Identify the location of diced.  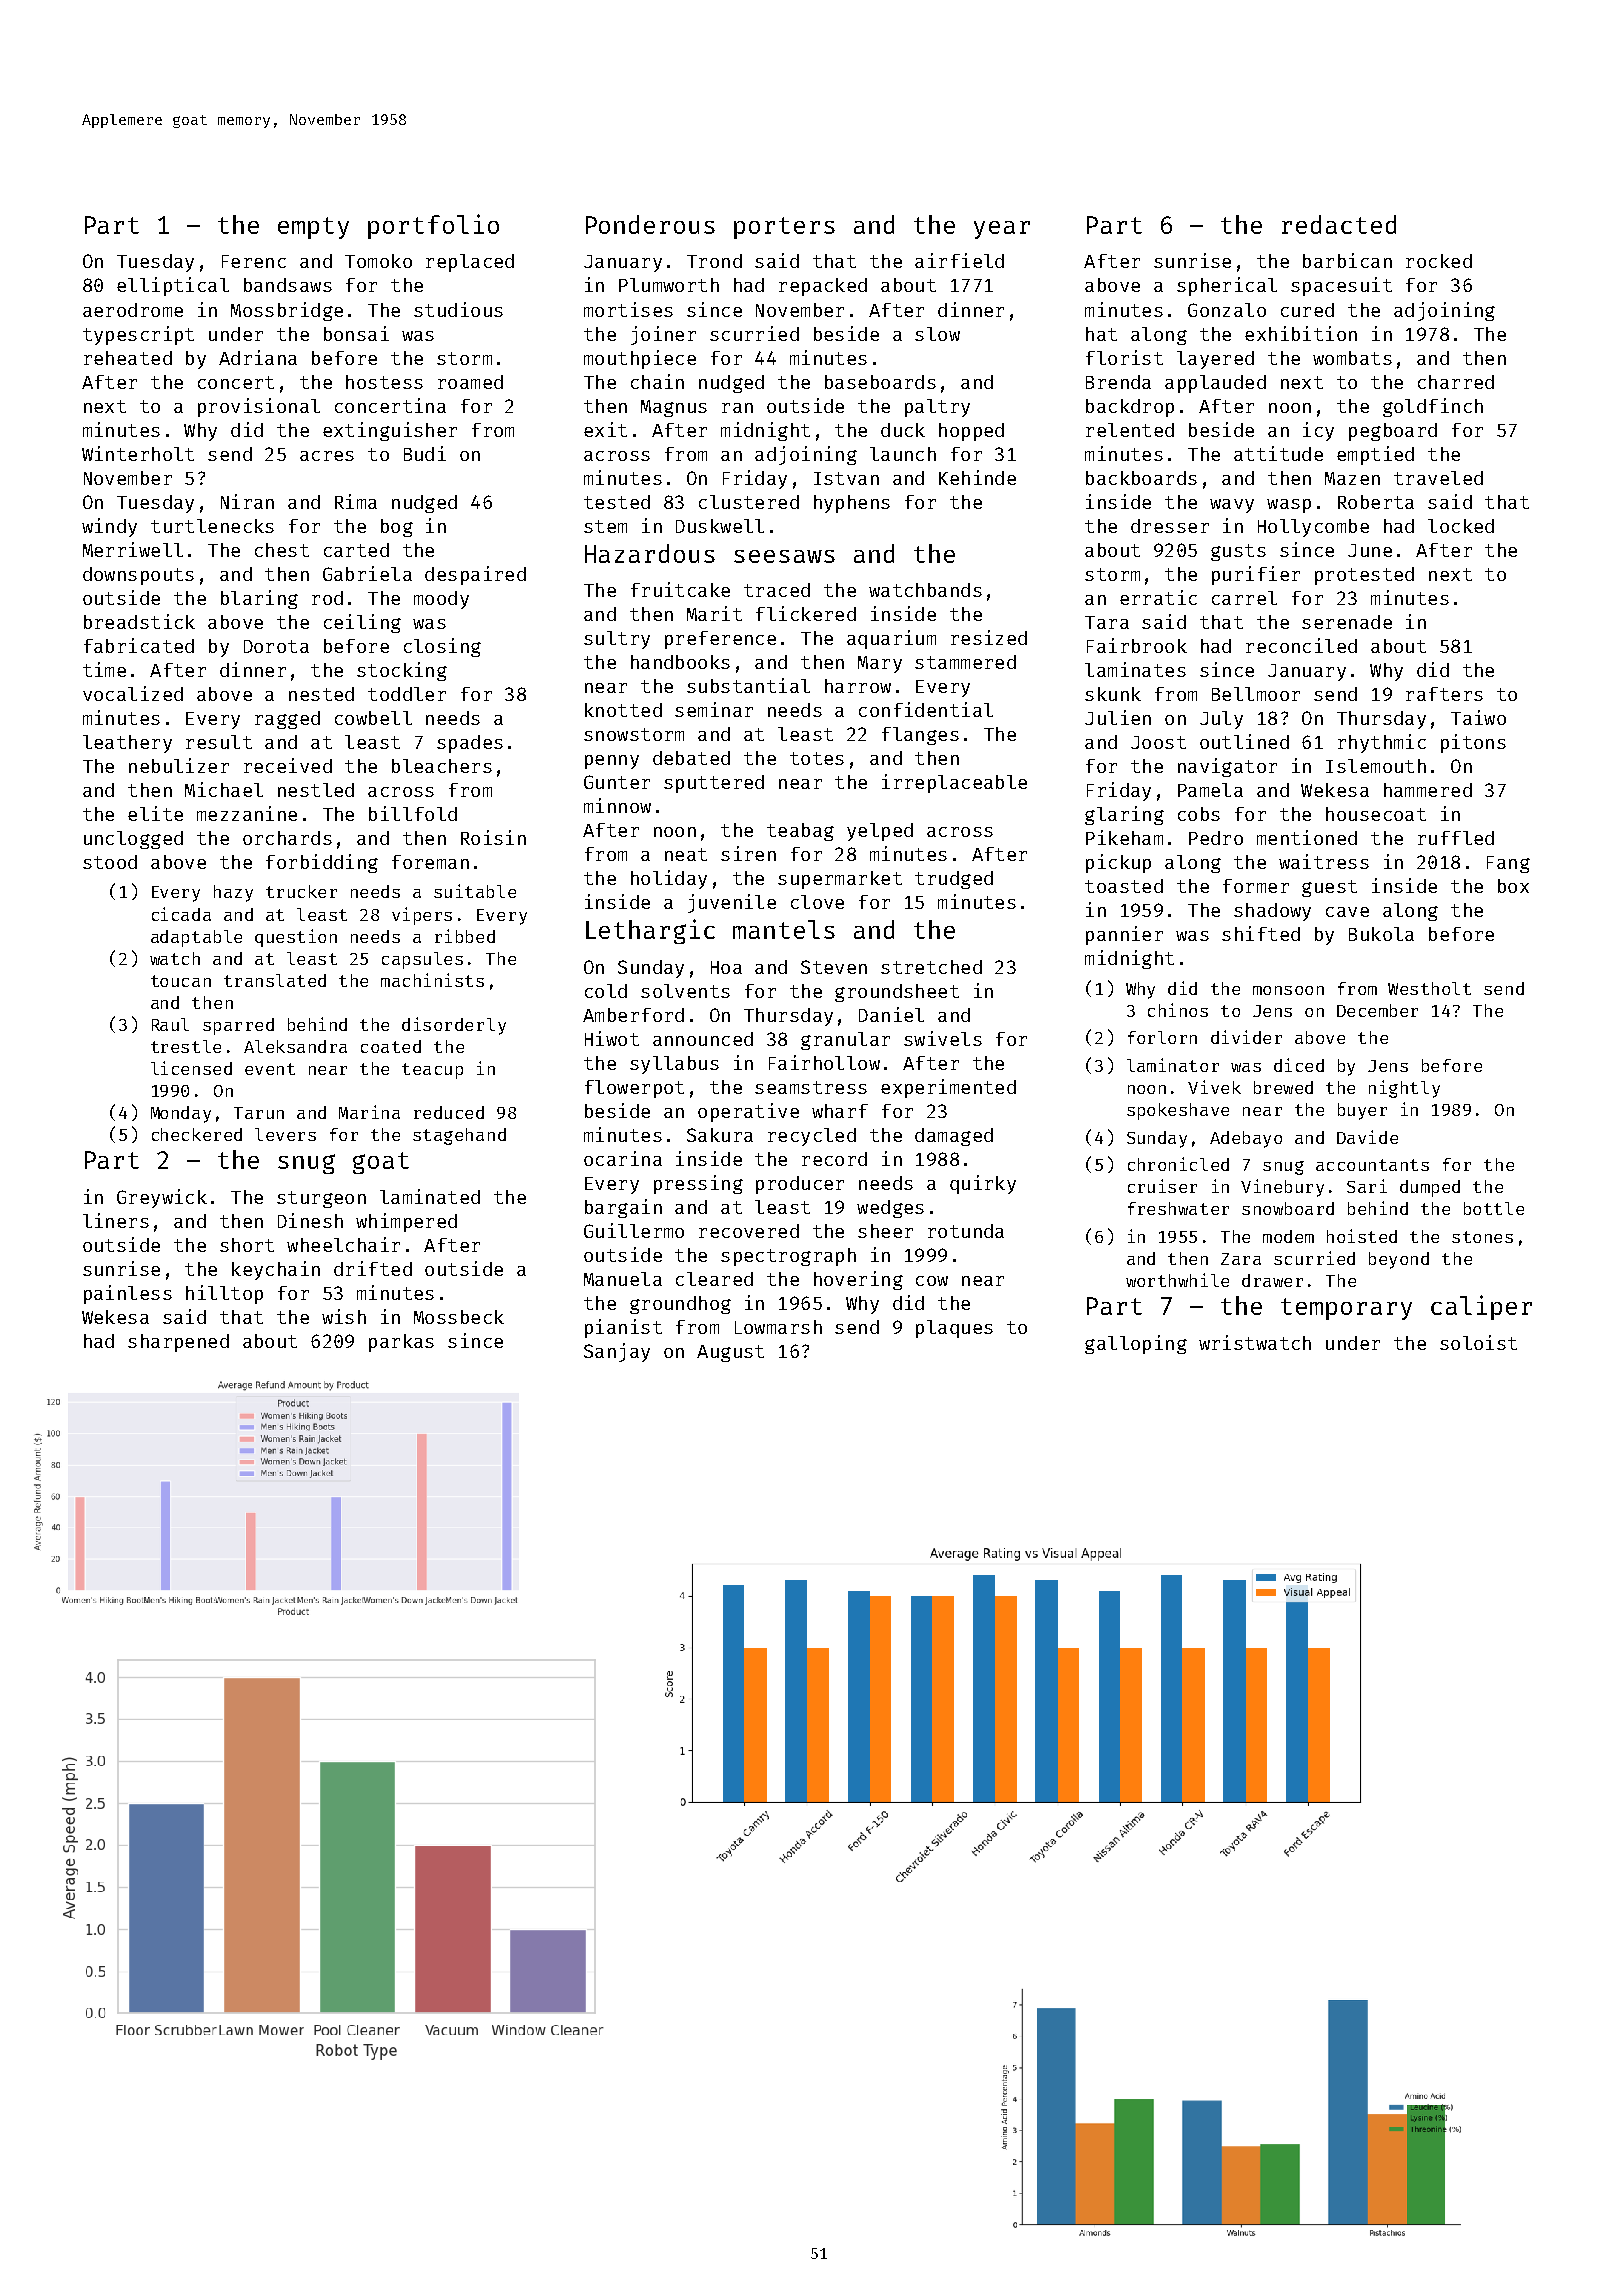
(1299, 1065).
